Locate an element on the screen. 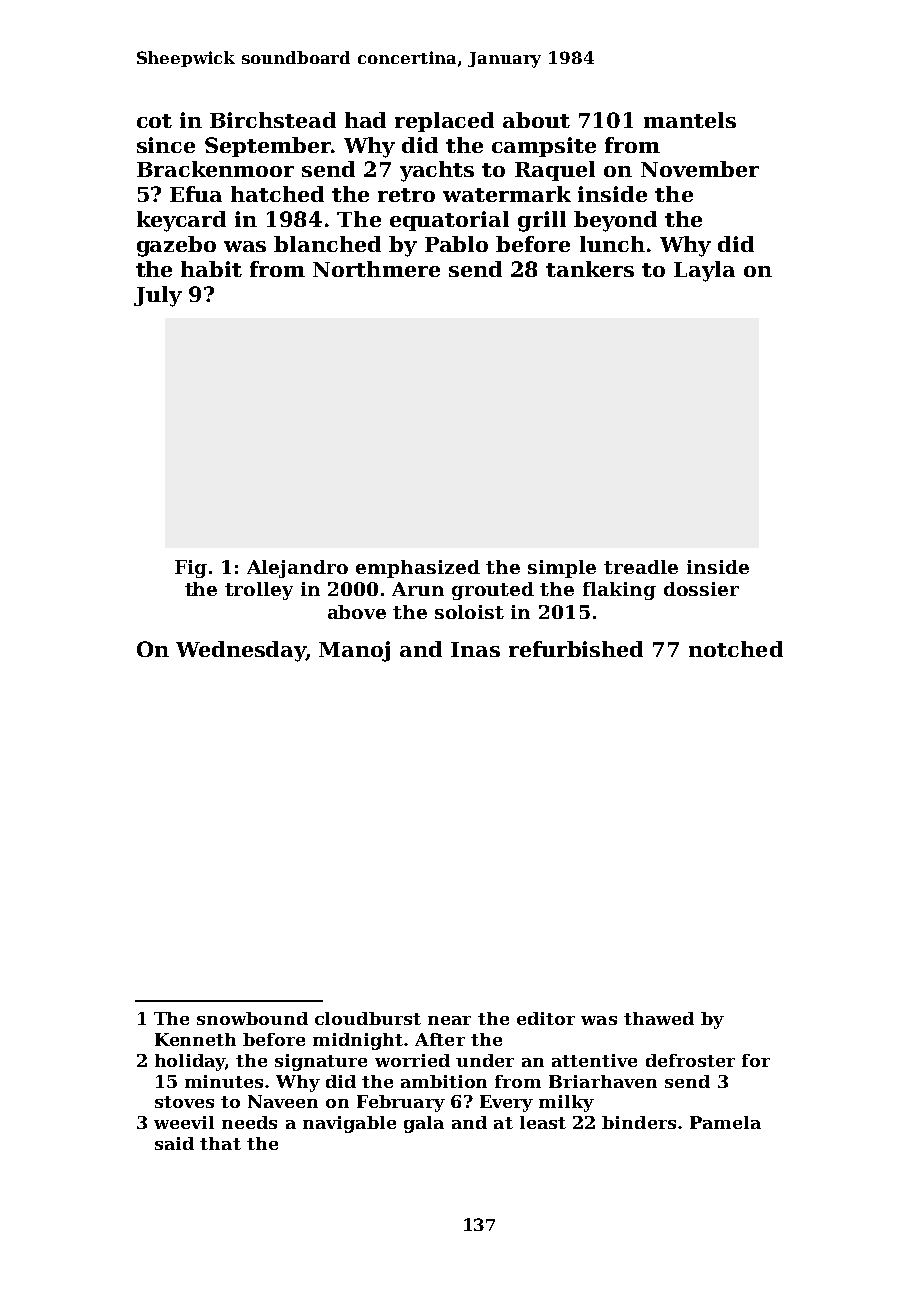 The width and height of the screenshot is (924, 1311). Layla is located at coordinates (704, 271).
